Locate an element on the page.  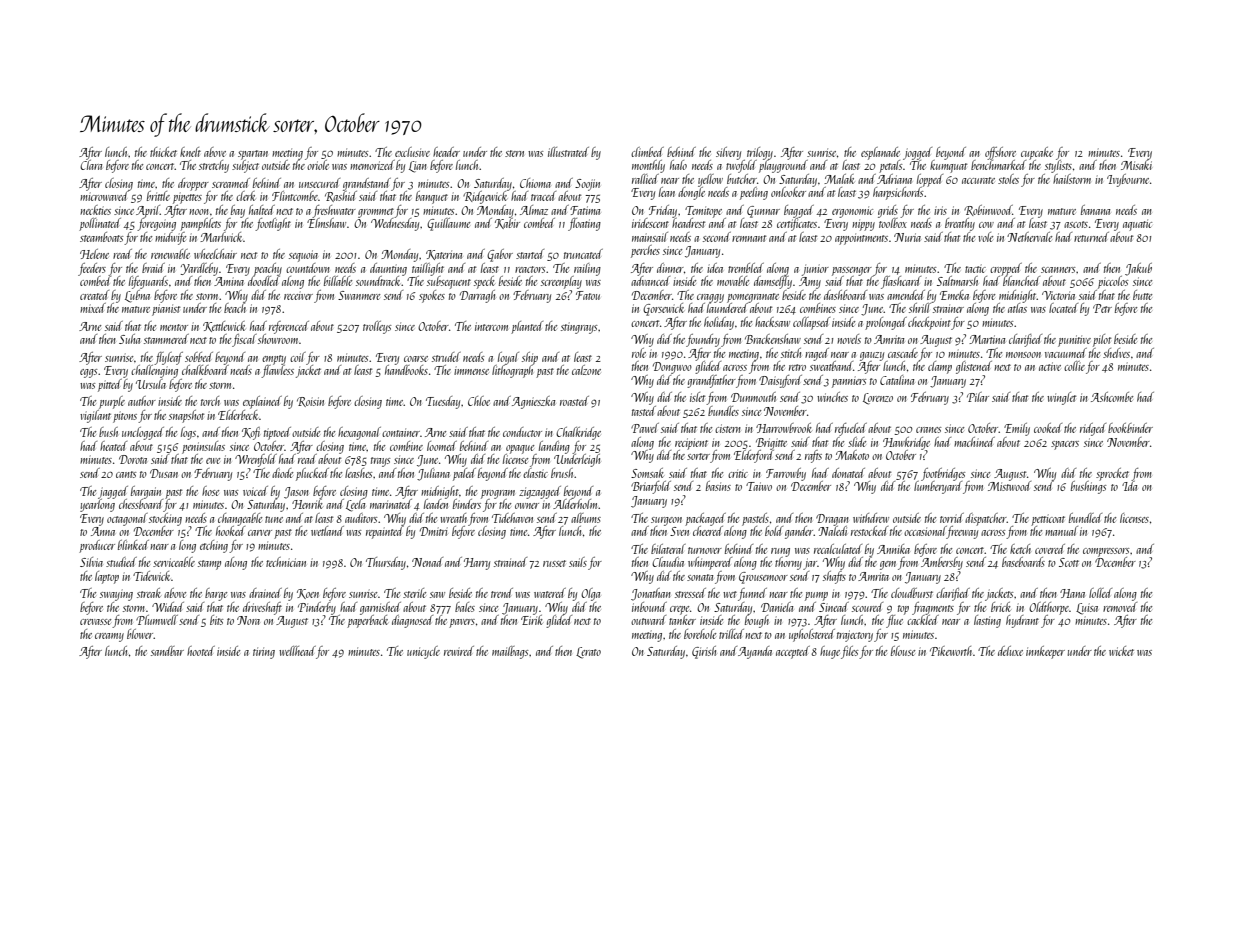
mainsail is located at coordinates (650, 237).
